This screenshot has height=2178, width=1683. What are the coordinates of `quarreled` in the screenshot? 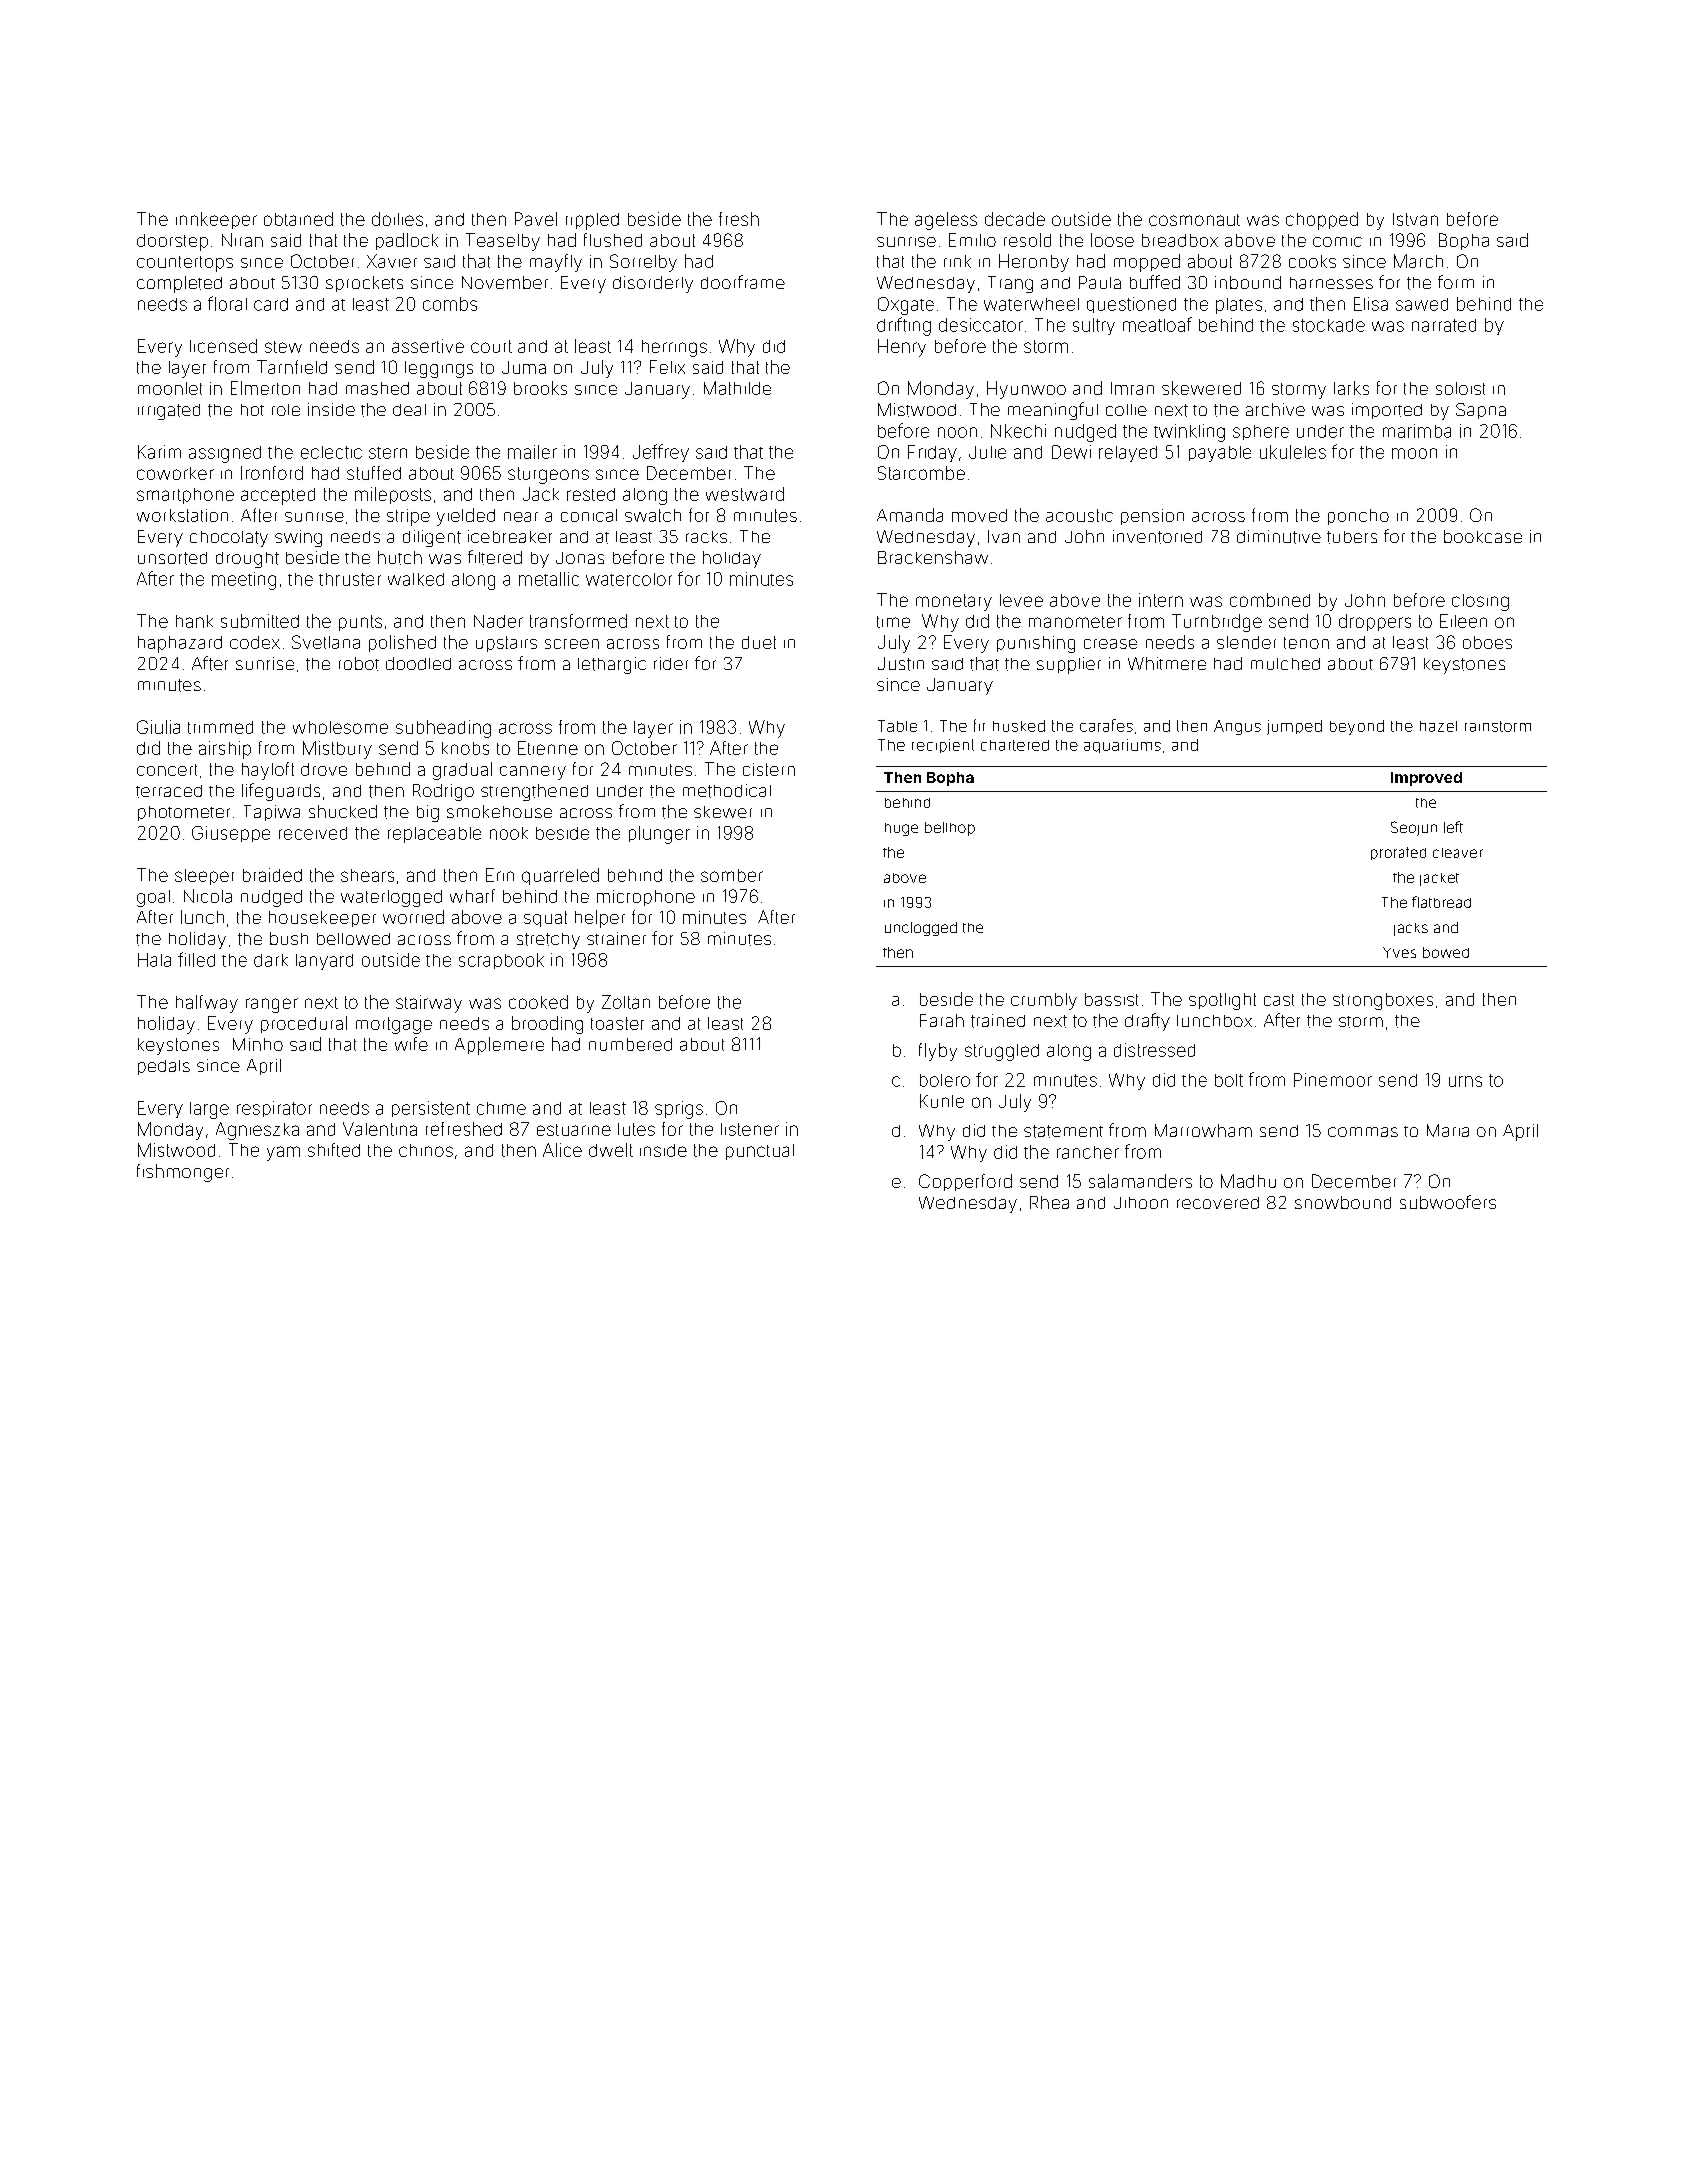 It's located at (560, 876).
